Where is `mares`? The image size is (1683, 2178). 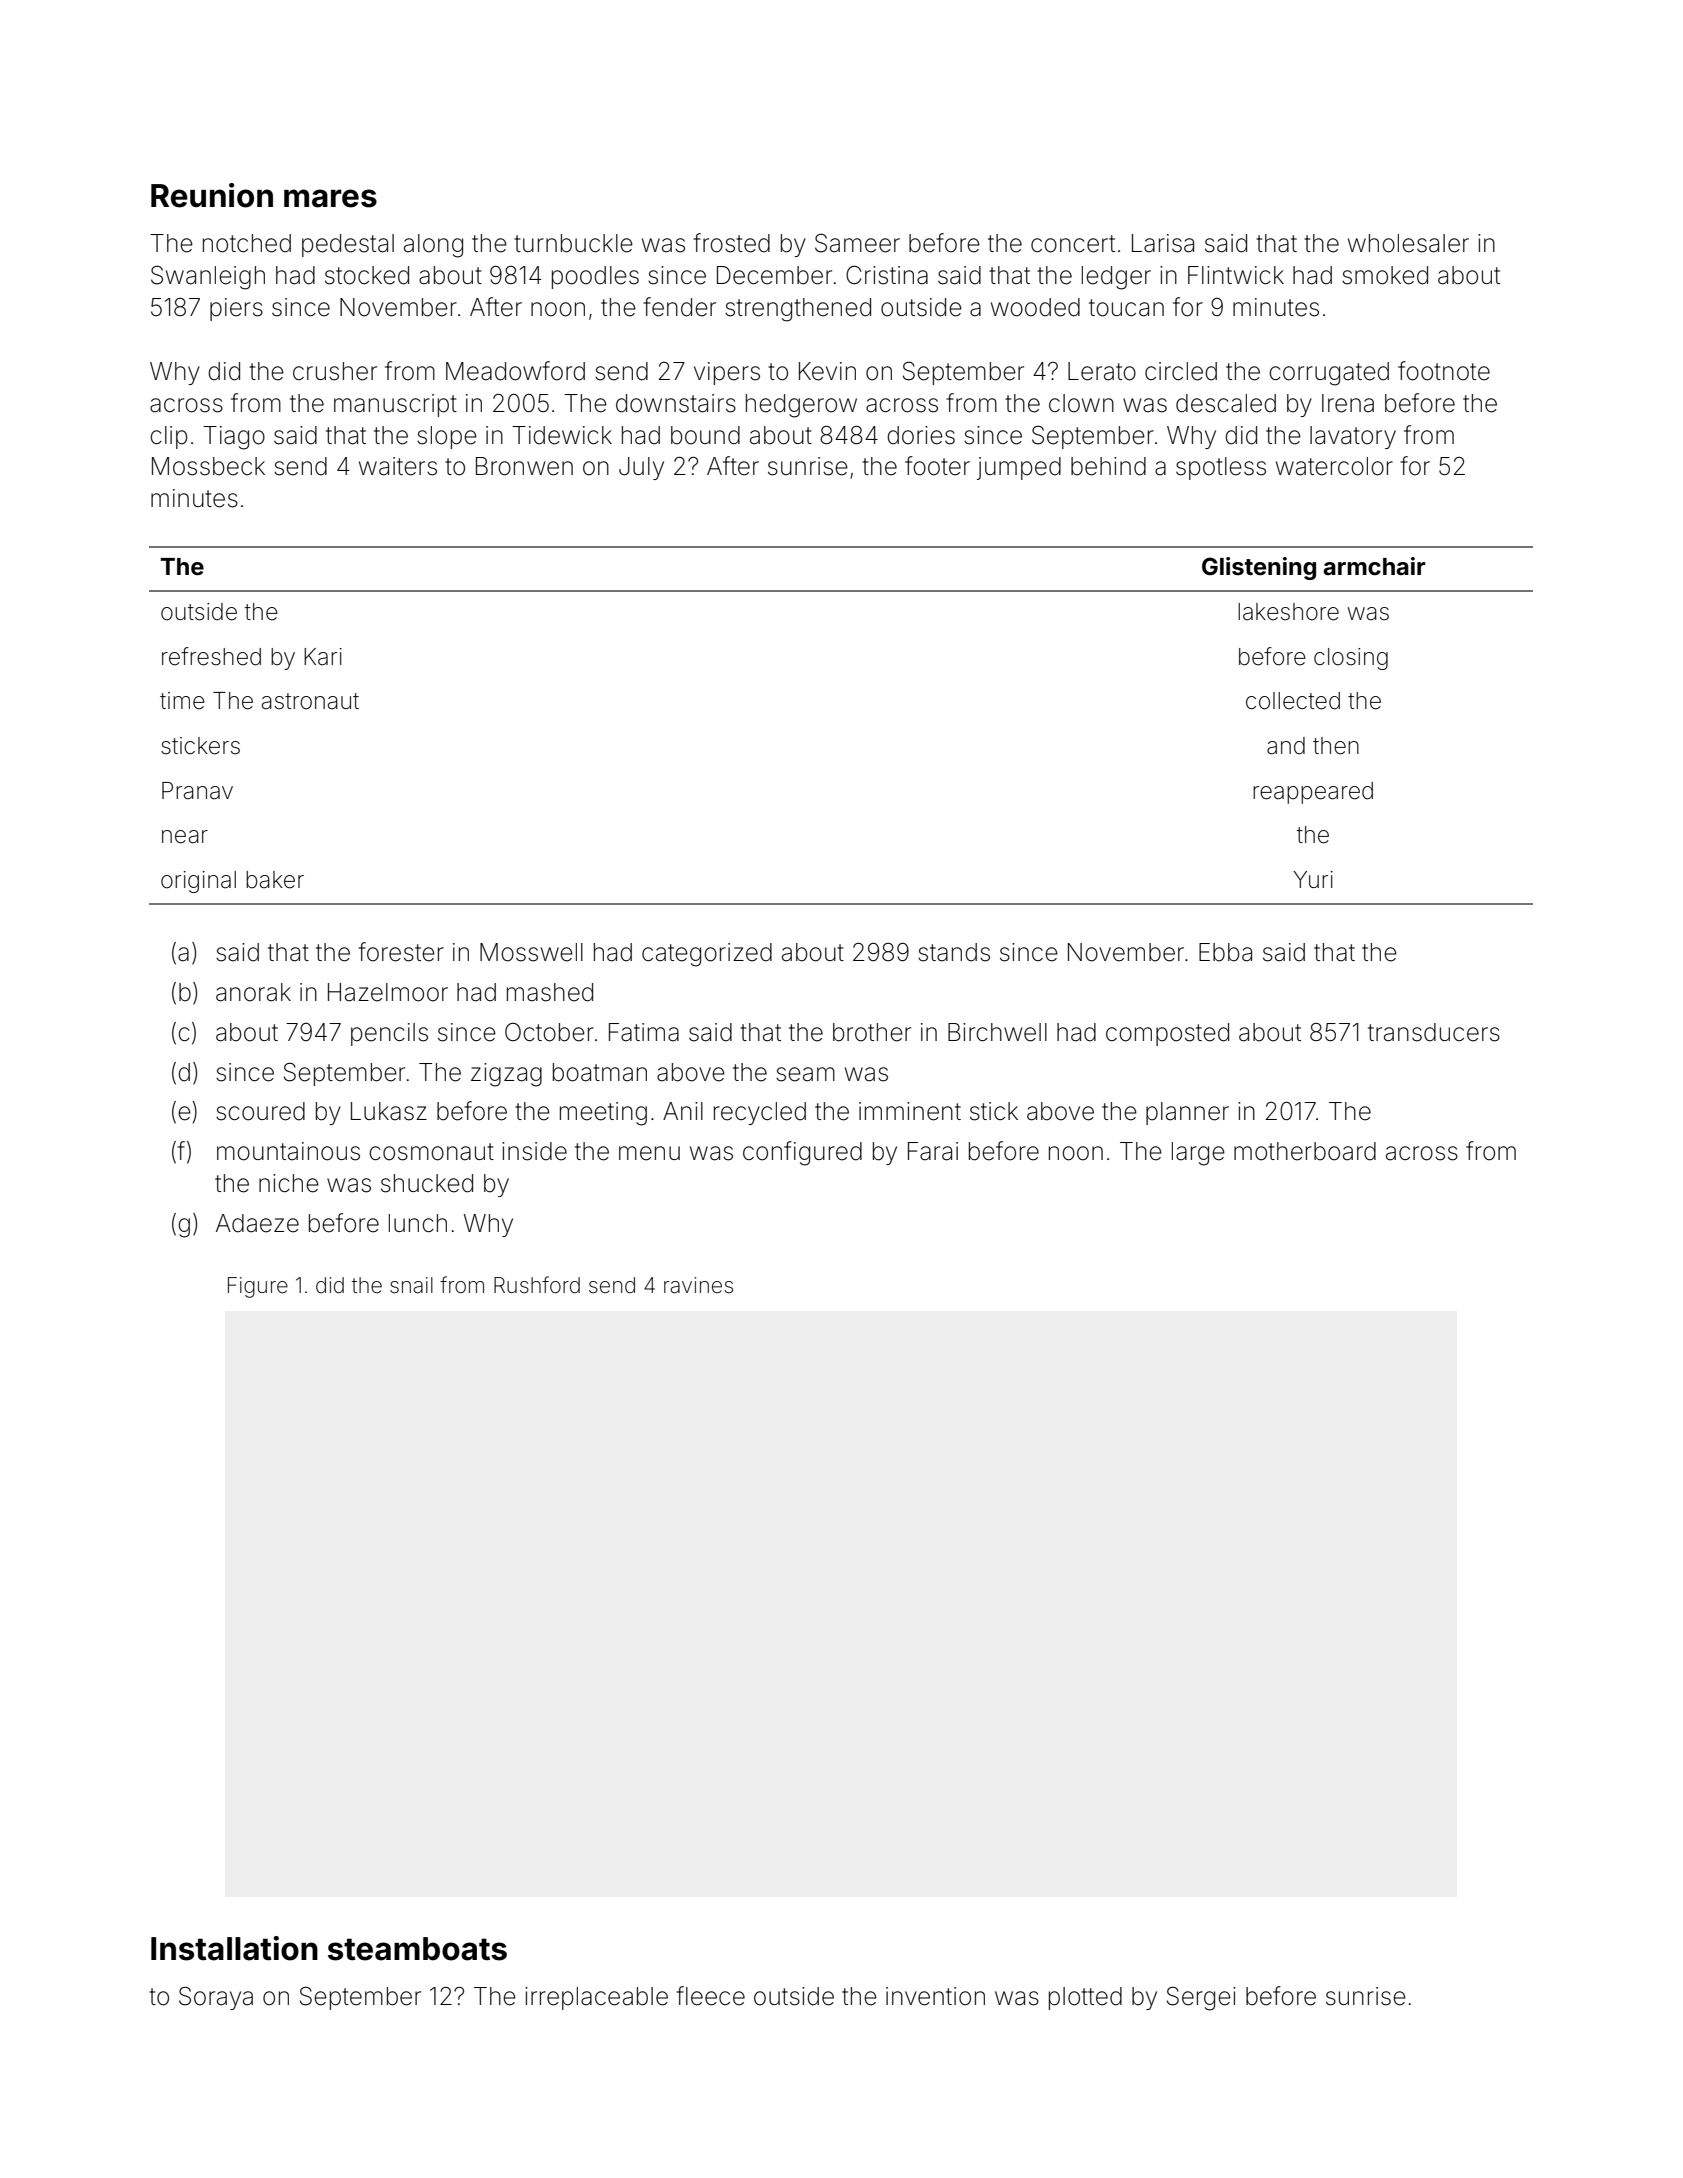 mares is located at coordinates (330, 198).
